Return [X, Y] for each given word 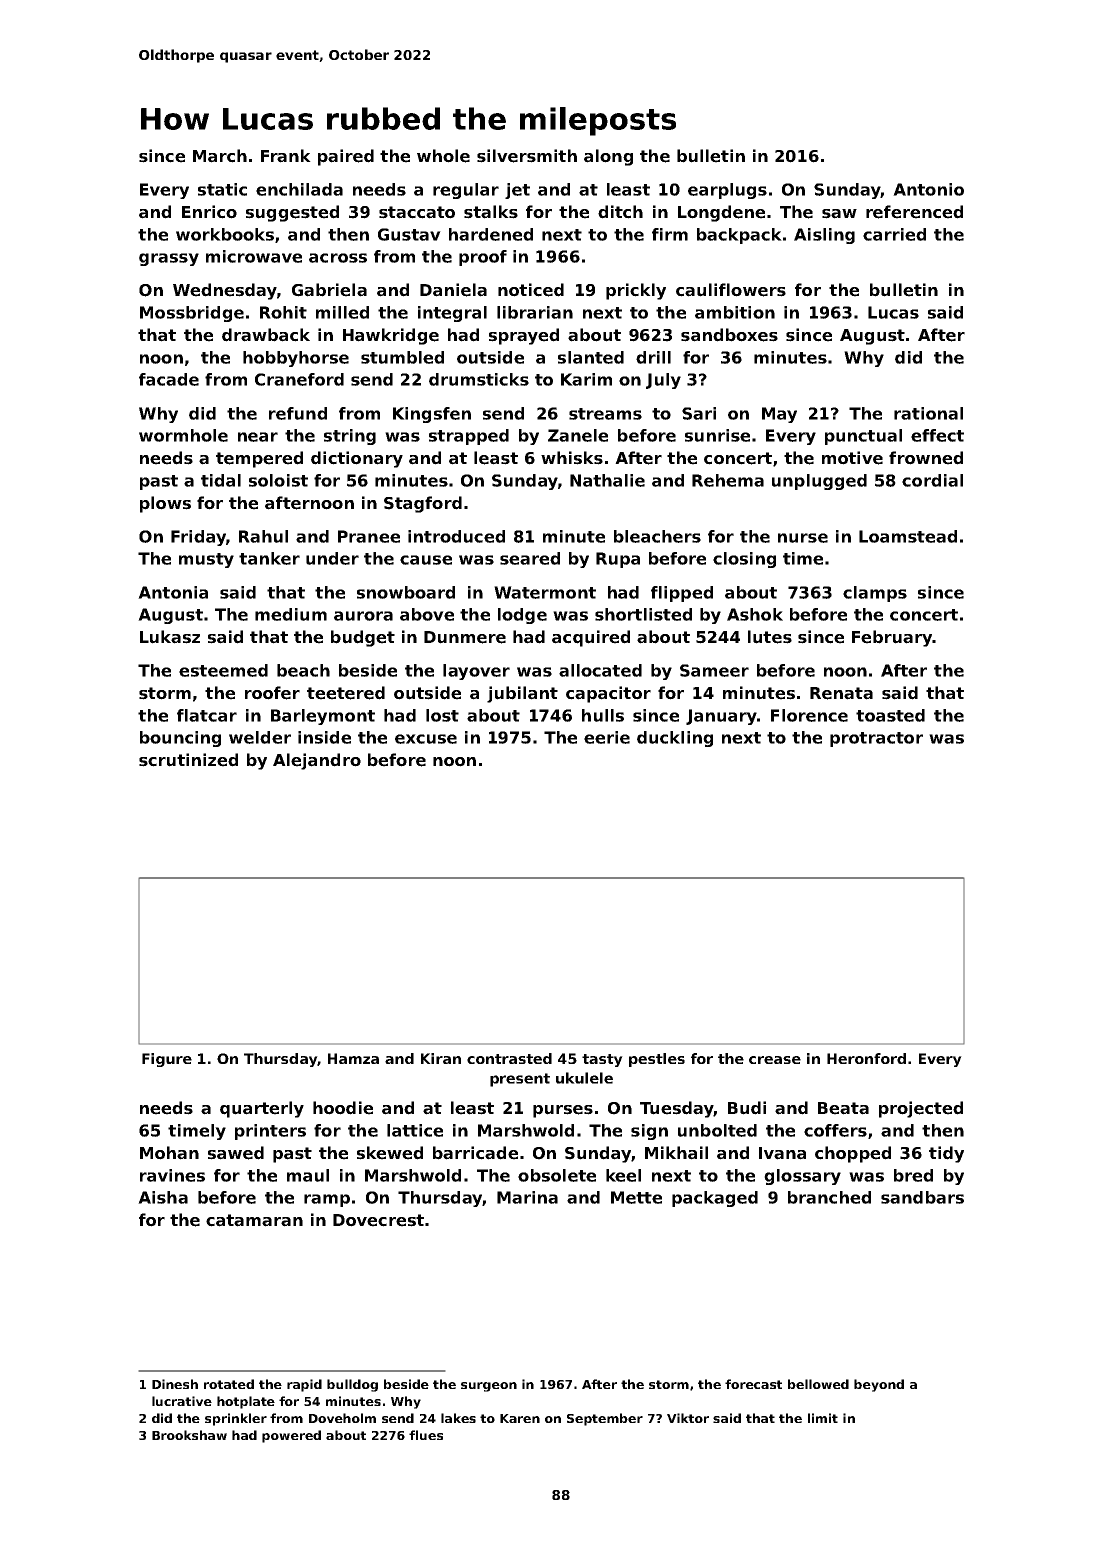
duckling [675, 739]
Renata [841, 693]
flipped [682, 594]
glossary [802, 1177]
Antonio [928, 189]
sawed [236, 1153]
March [220, 156]
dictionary [357, 459]
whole [443, 156]
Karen [520, 1418]
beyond [879, 1385]
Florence [809, 715]
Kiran [441, 1058]
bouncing [180, 739]
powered [291, 1436]
